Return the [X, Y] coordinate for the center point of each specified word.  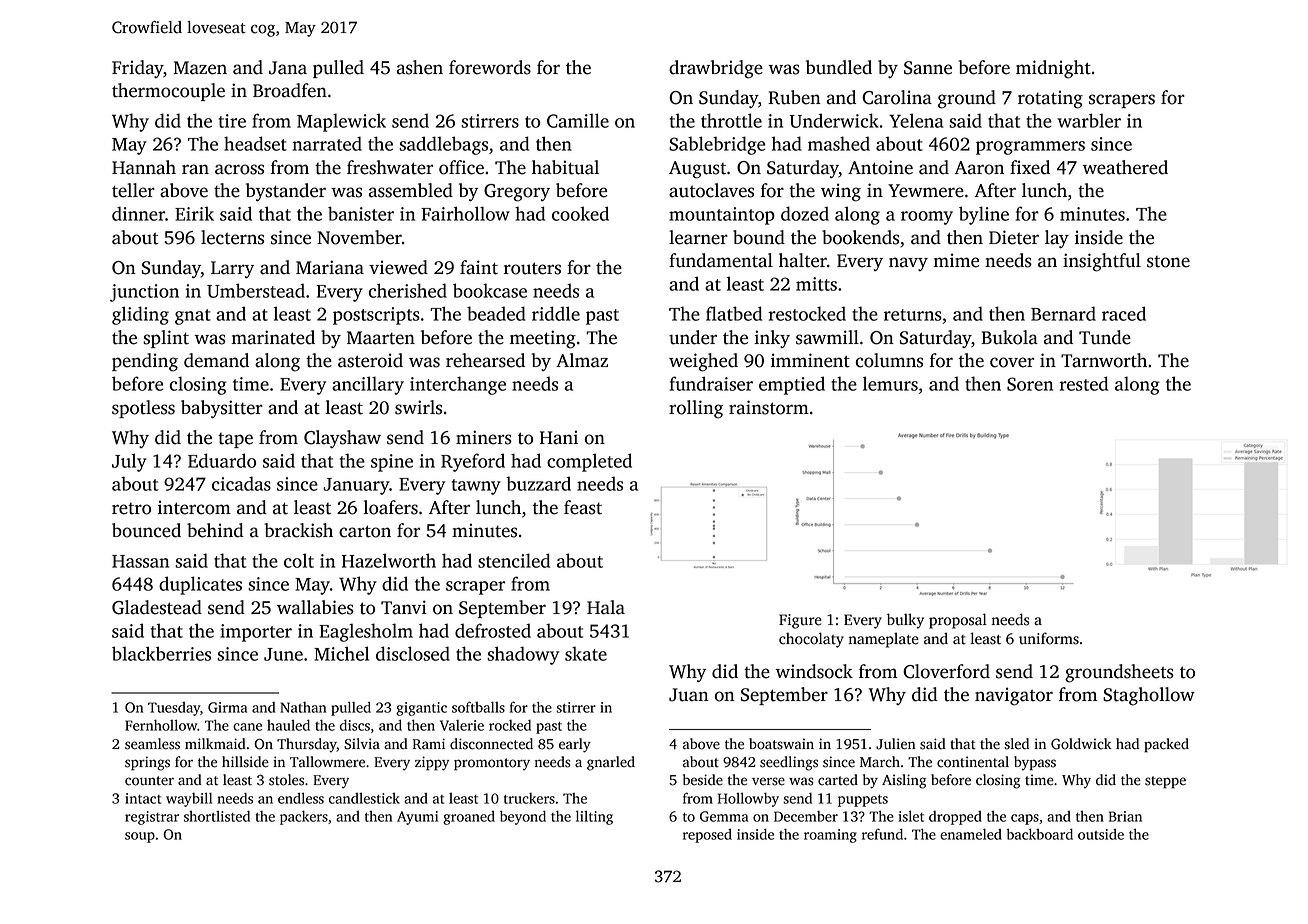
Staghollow [1149, 696]
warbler [1089, 120]
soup [140, 837]
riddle [556, 313]
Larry [232, 269]
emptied [792, 385]
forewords [490, 67]
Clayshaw [342, 439]
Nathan [303, 707]
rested [1083, 383]
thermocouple [168, 92]
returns [913, 315]
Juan [689, 695]
